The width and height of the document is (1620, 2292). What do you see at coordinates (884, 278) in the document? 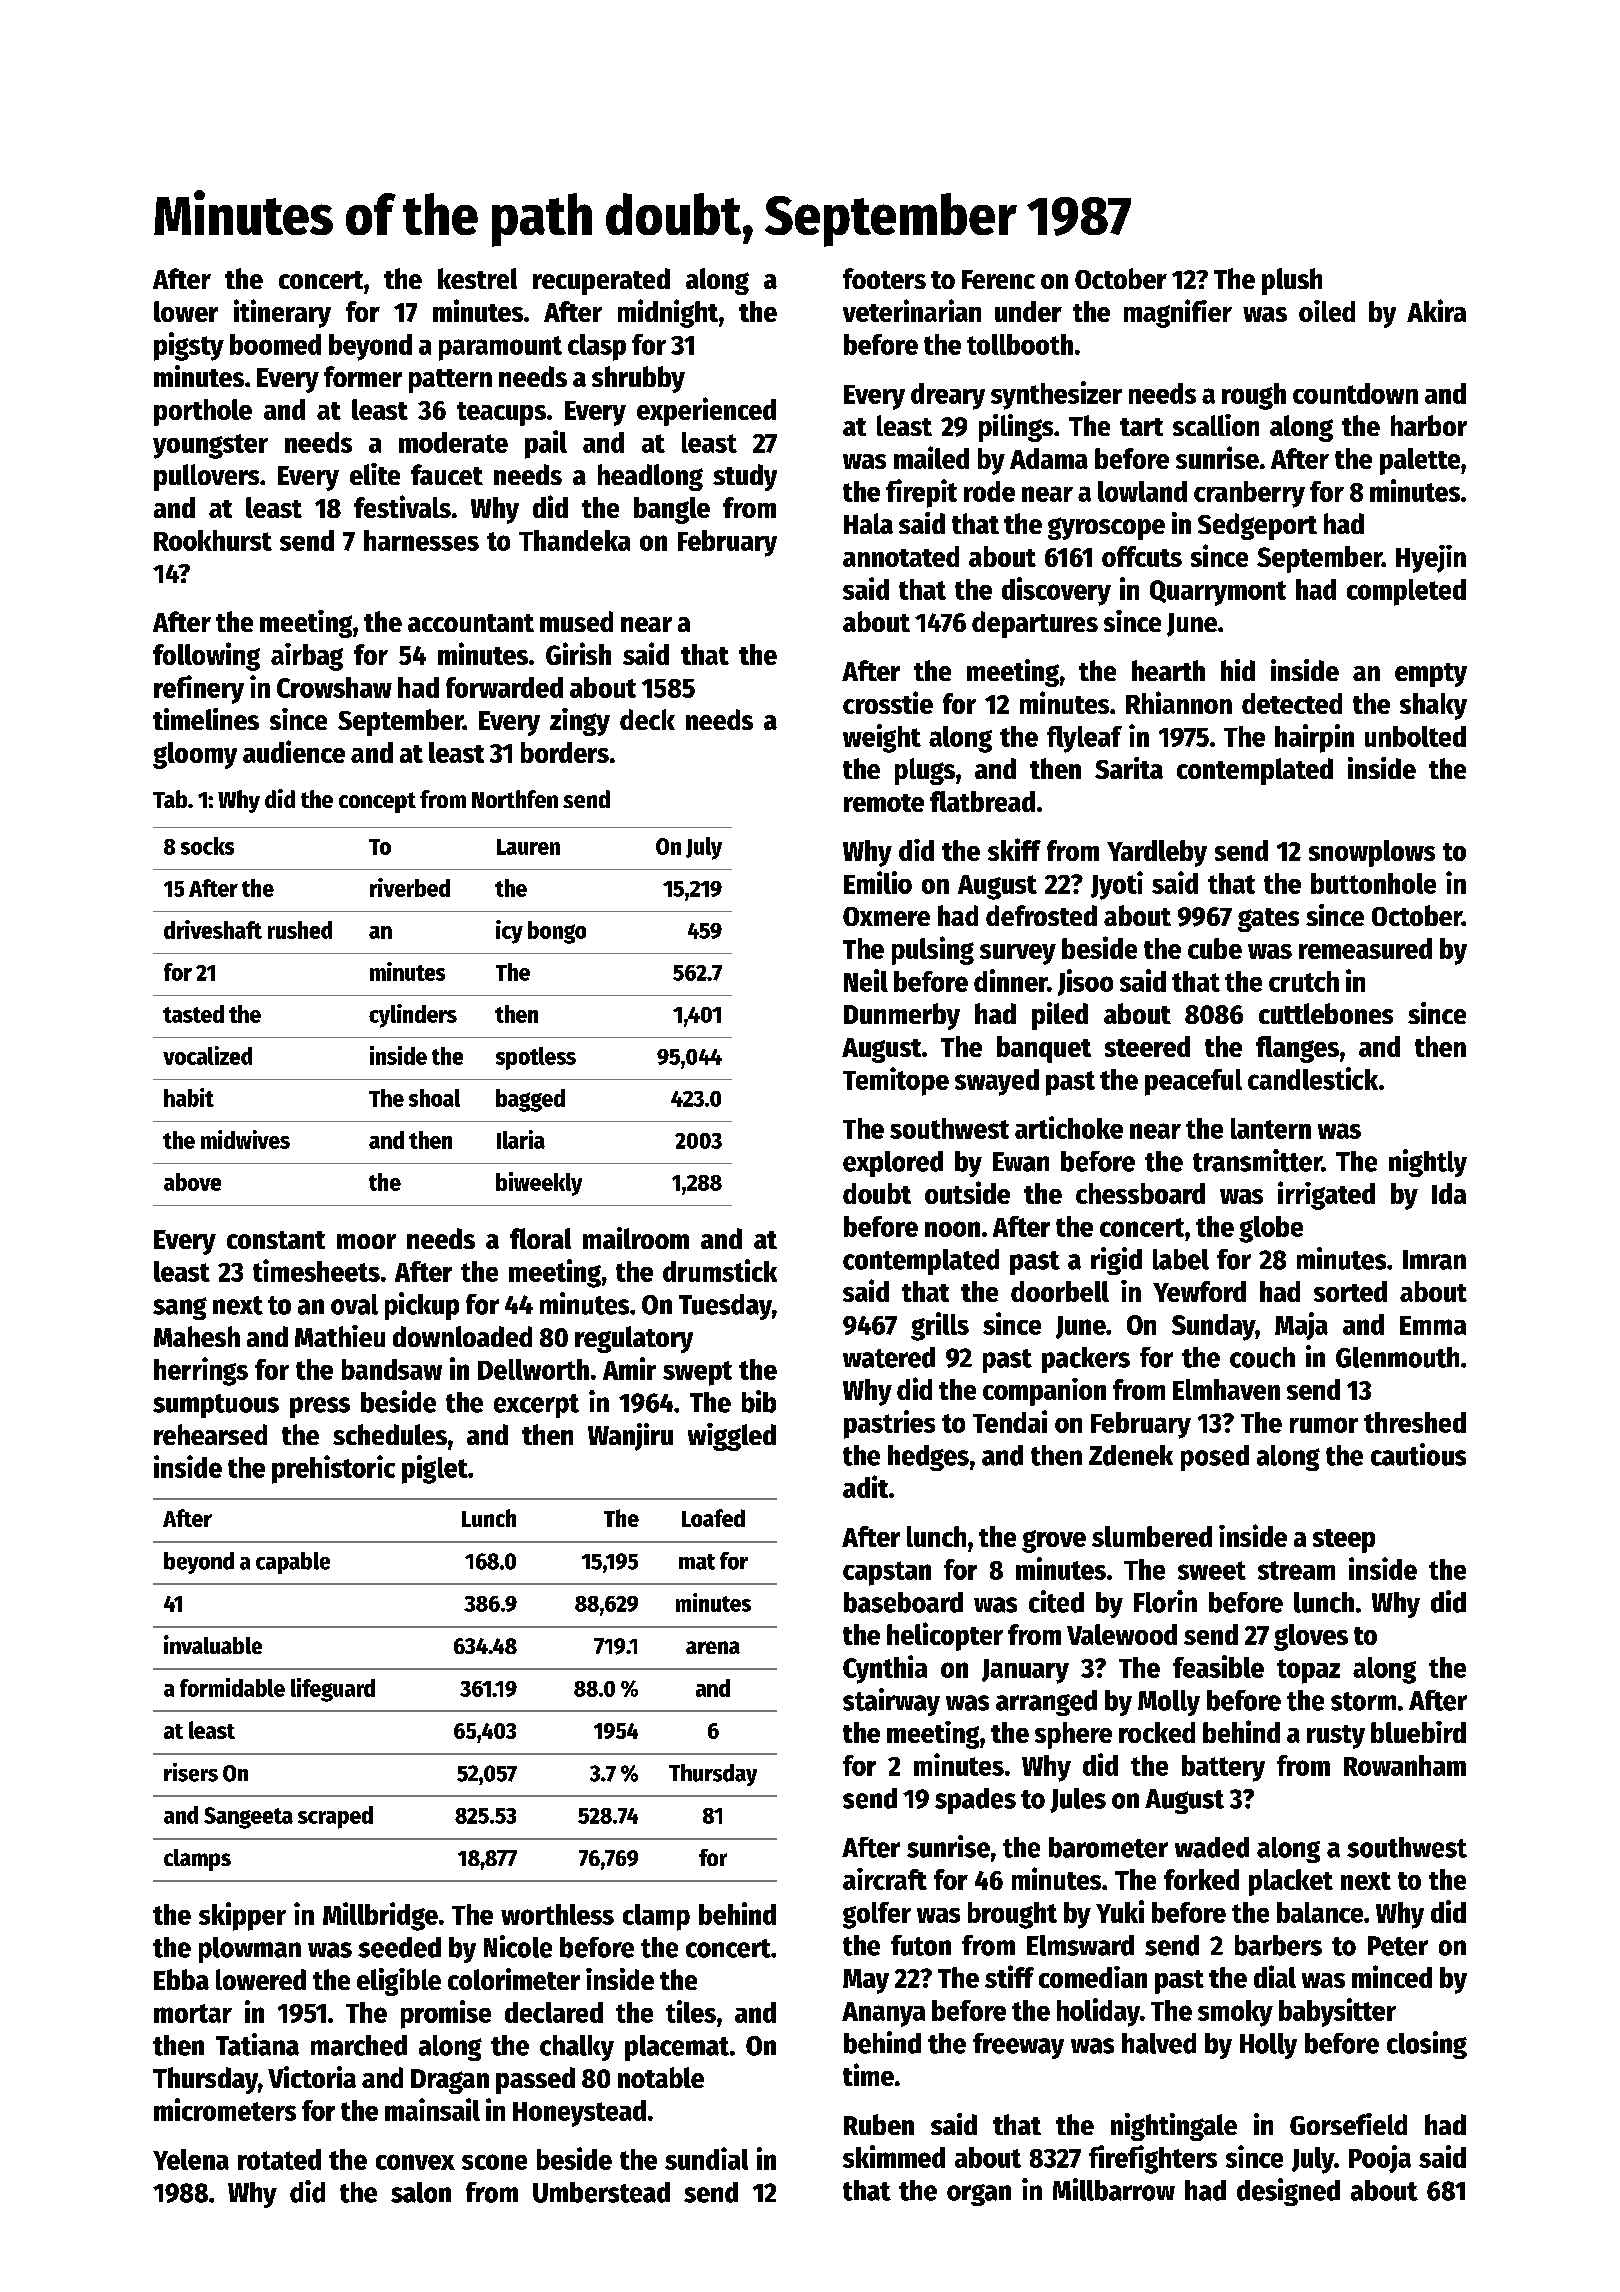
I see `footers` at bounding box center [884, 278].
